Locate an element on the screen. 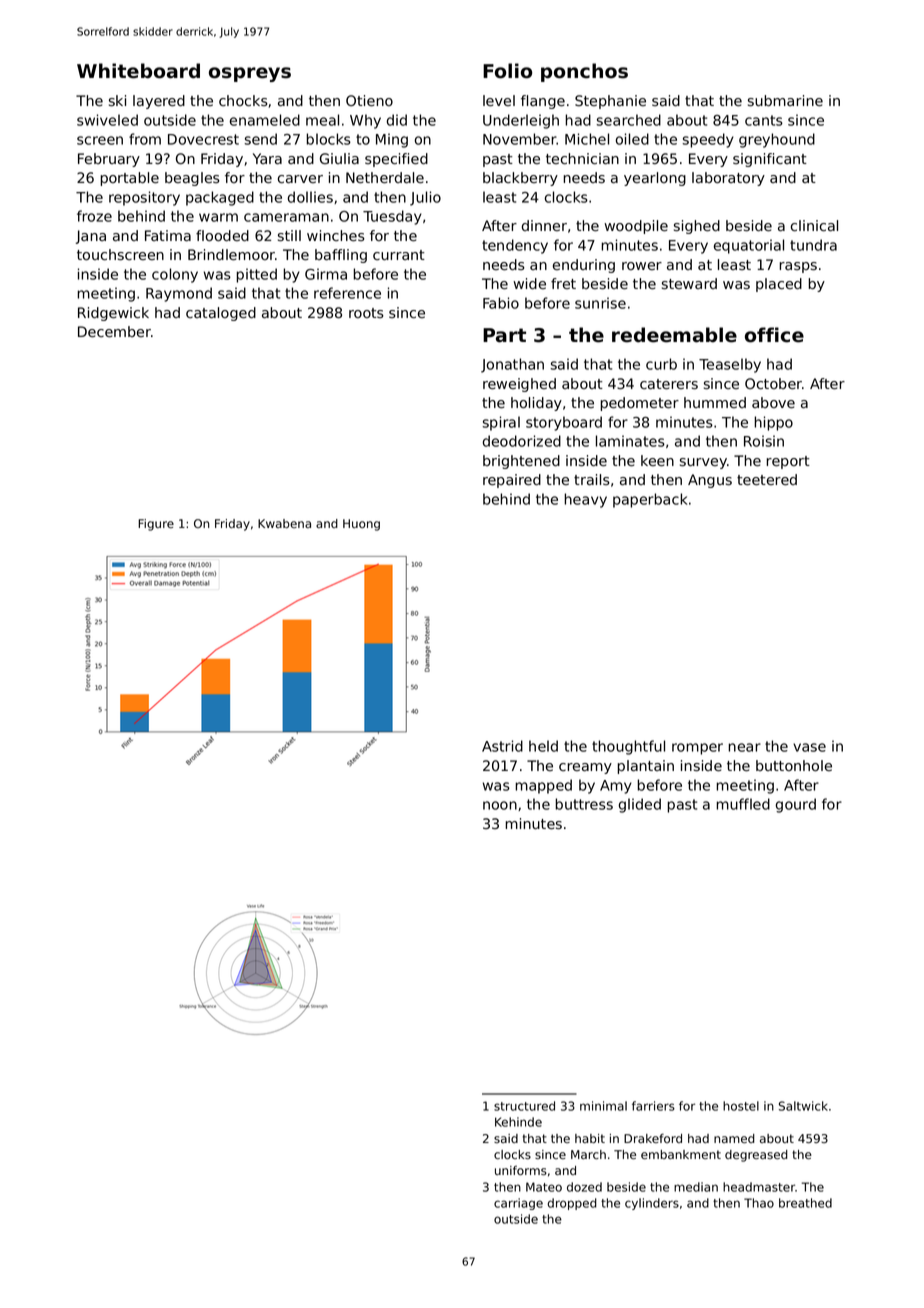  Angus is located at coordinates (710, 481).
